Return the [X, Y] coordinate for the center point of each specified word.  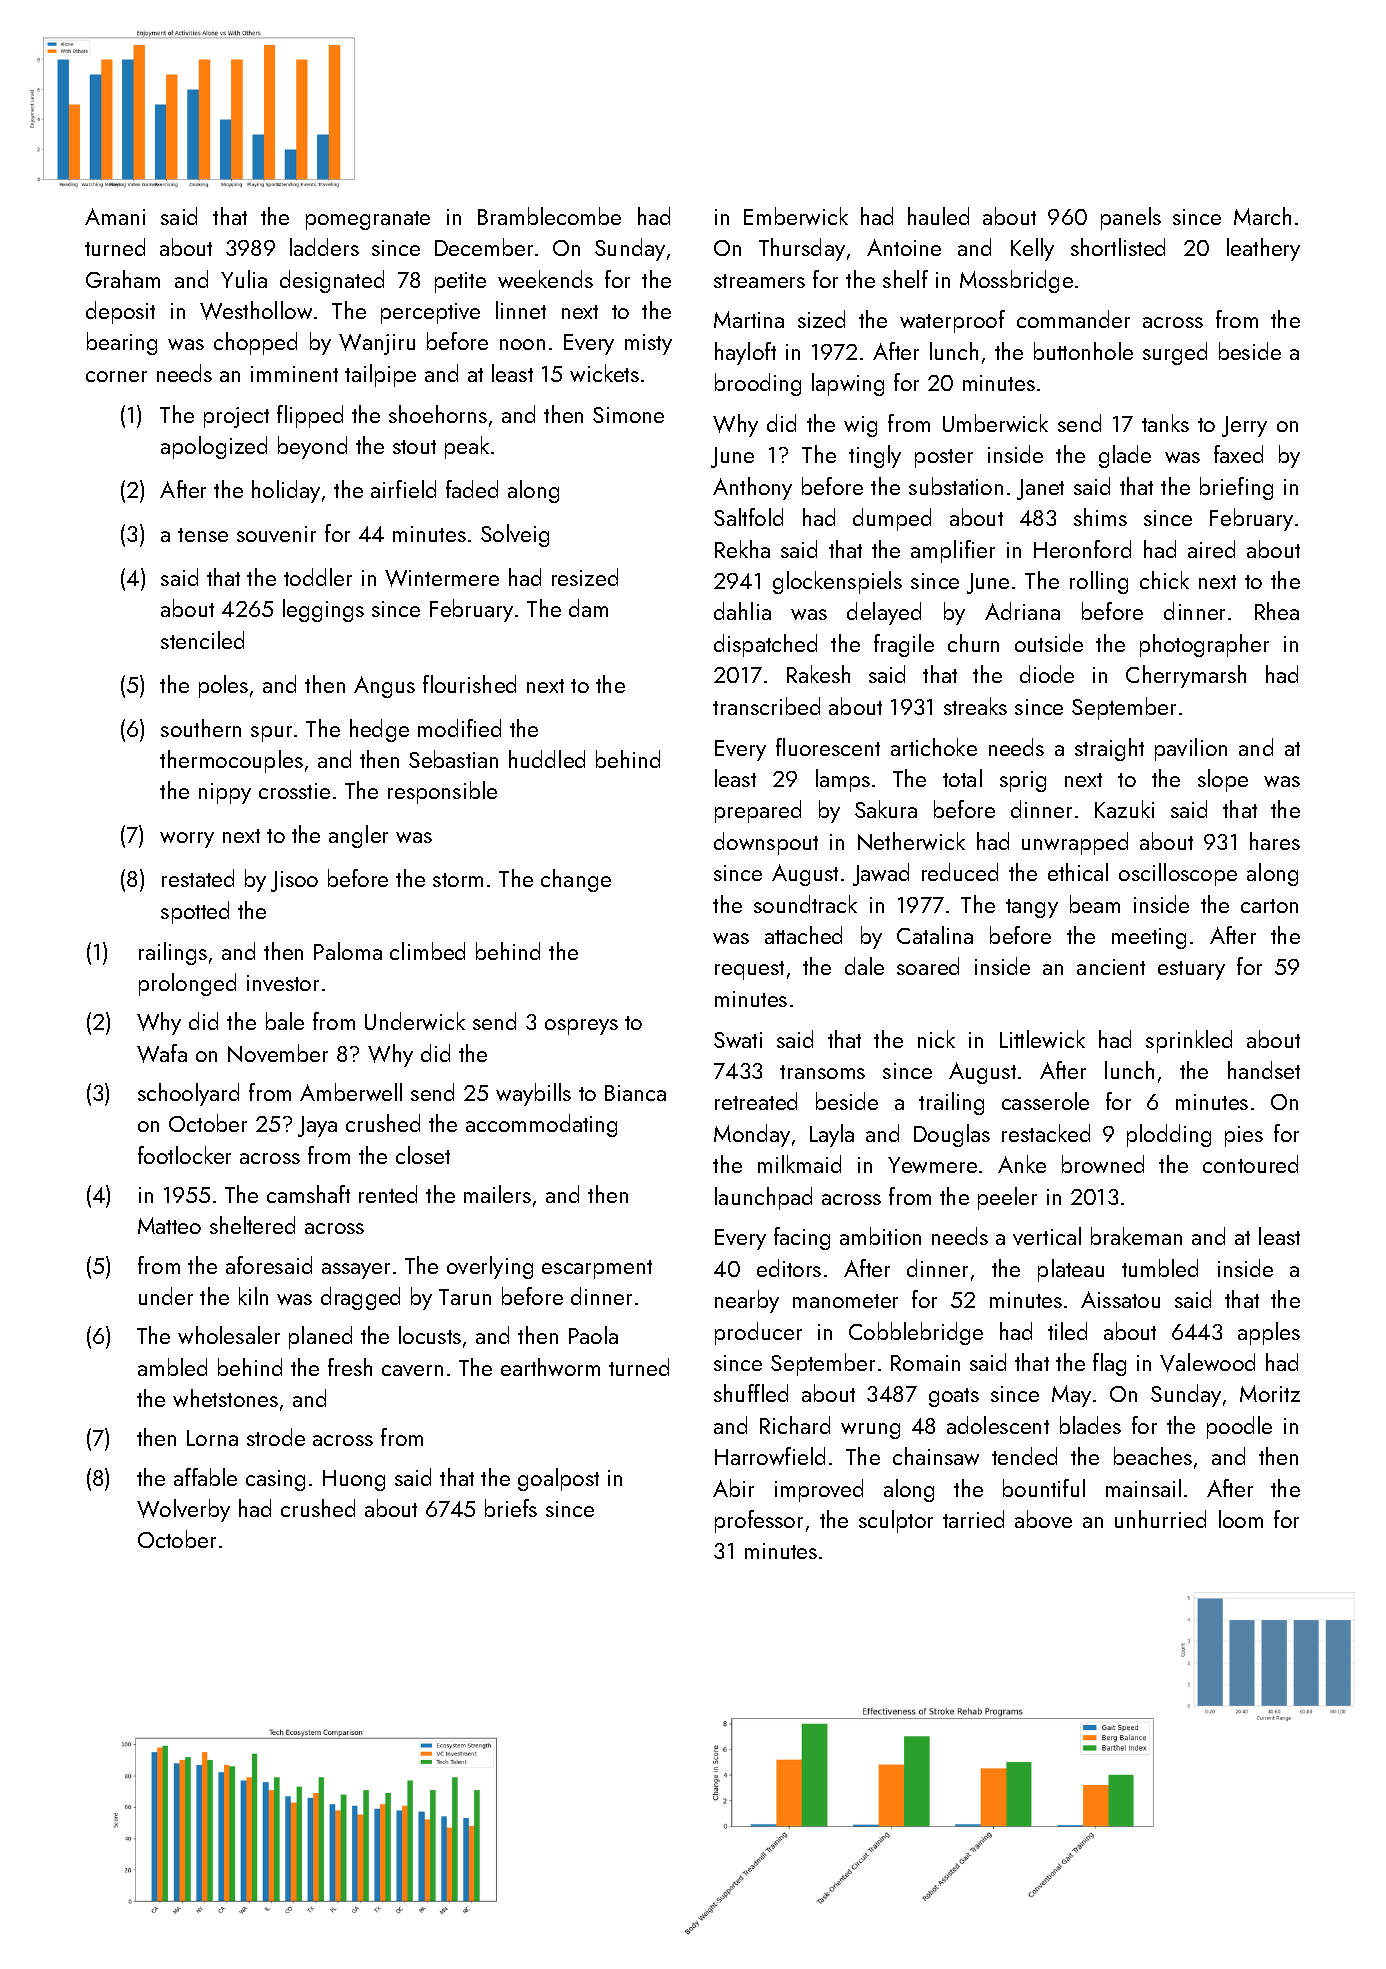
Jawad [881, 874]
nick [936, 1039]
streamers [759, 281]
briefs [511, 1508]
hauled [938, 216]
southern [201, 728]
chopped [255, 343]
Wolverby [183, 1510]
